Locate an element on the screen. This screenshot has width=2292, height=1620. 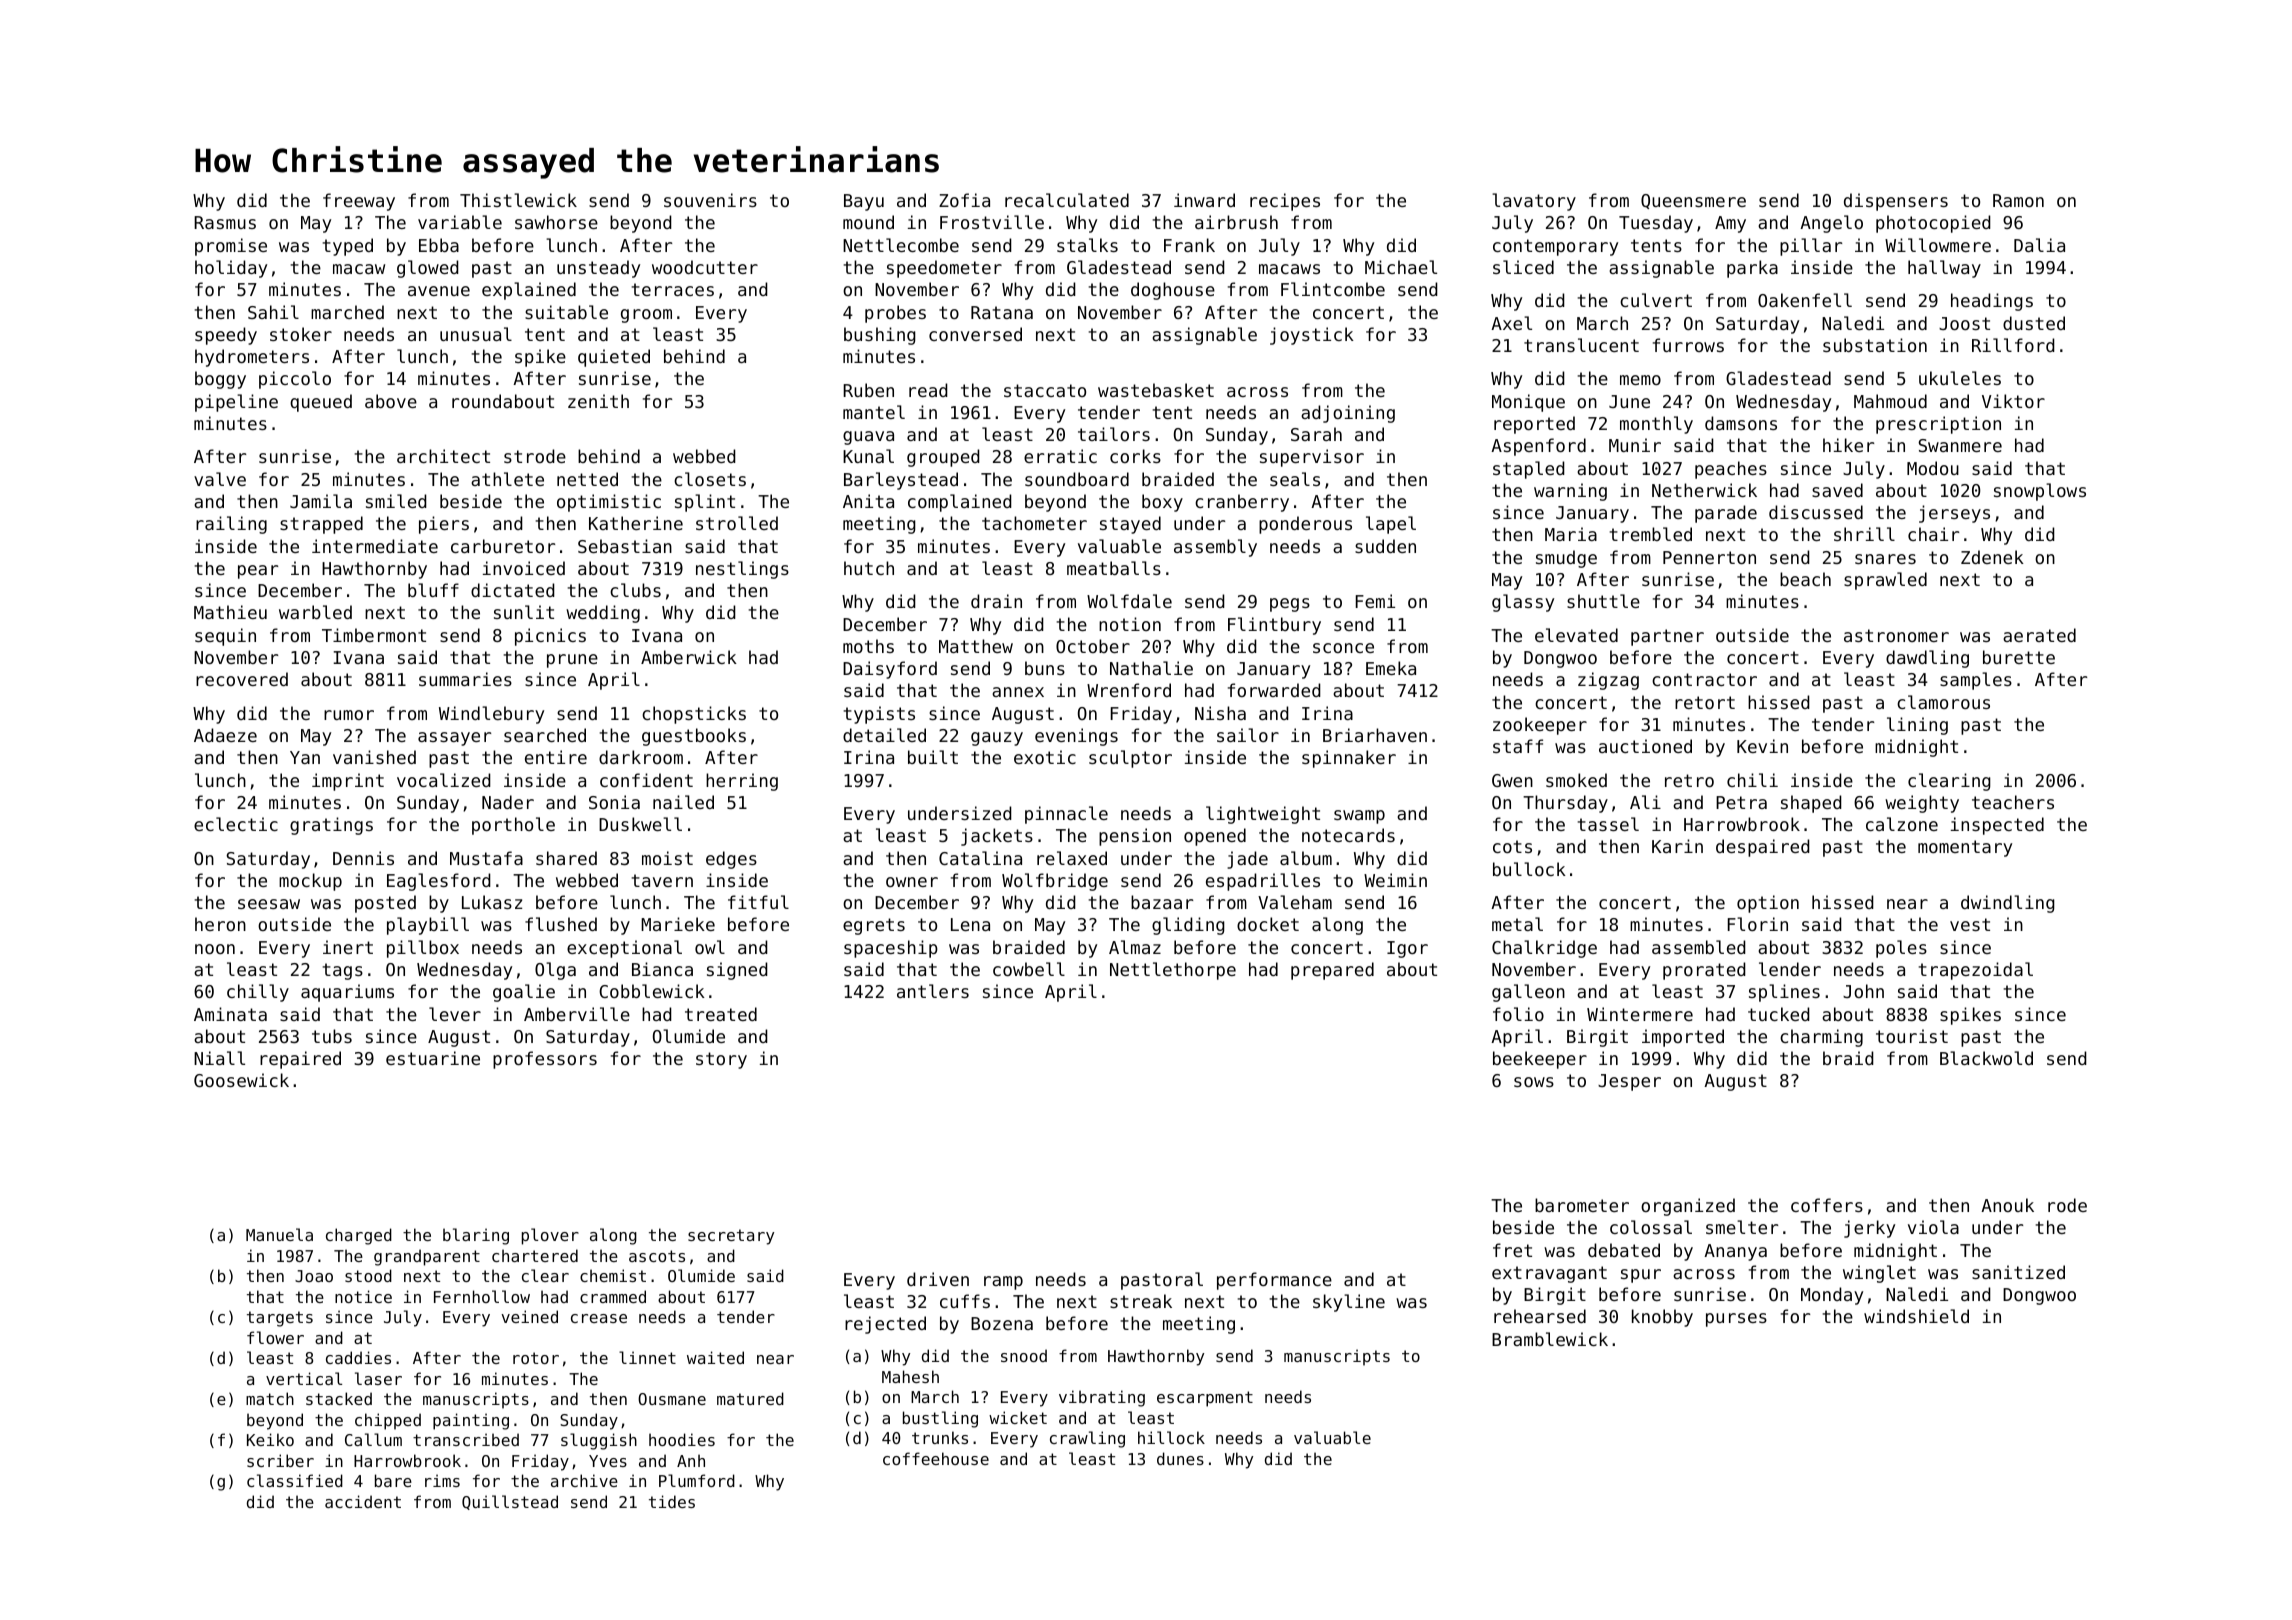
contractor is located at coordinates (1704, 679).
